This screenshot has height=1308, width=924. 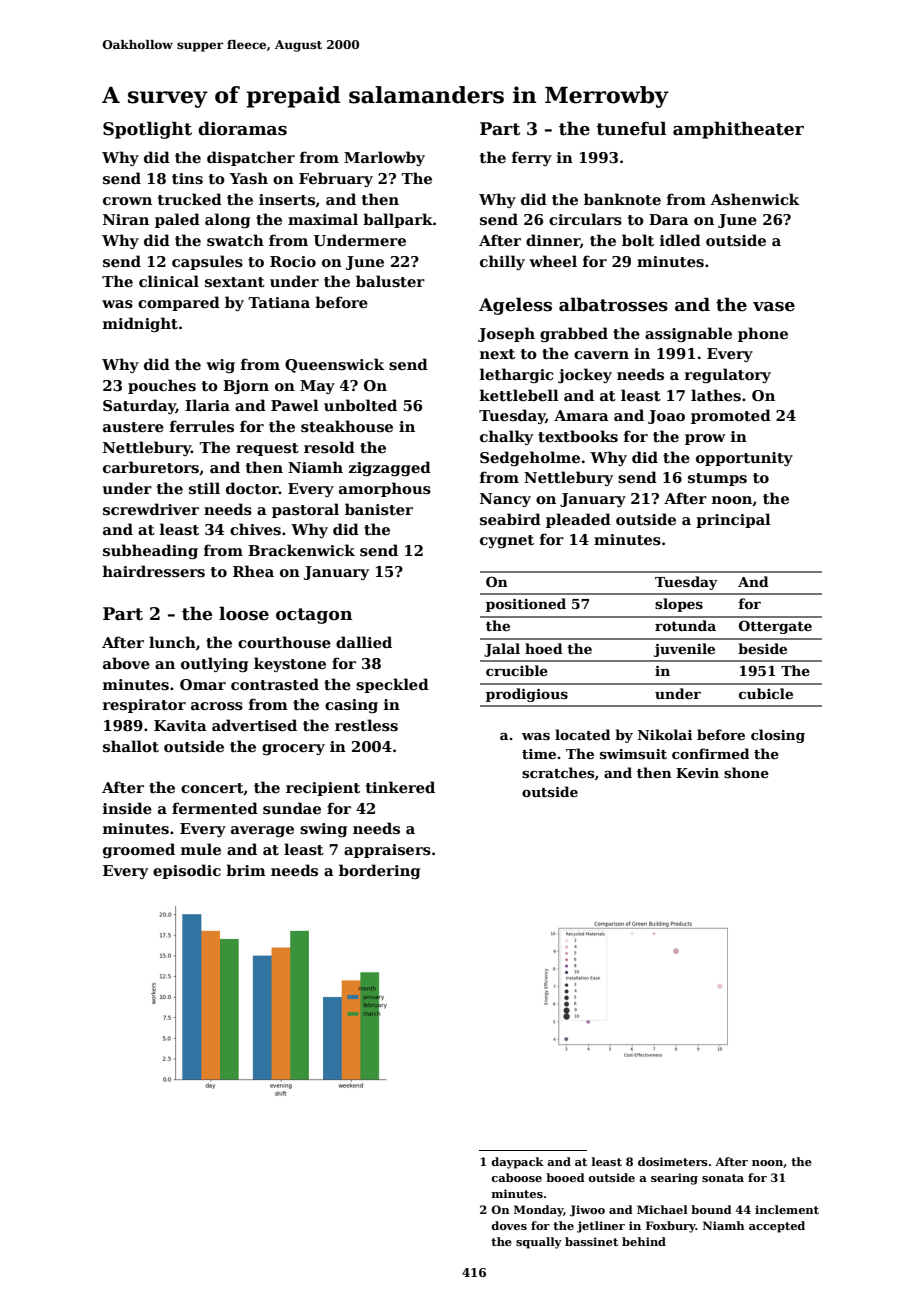 I want to click on slopes, so click(x=679, y=605).
